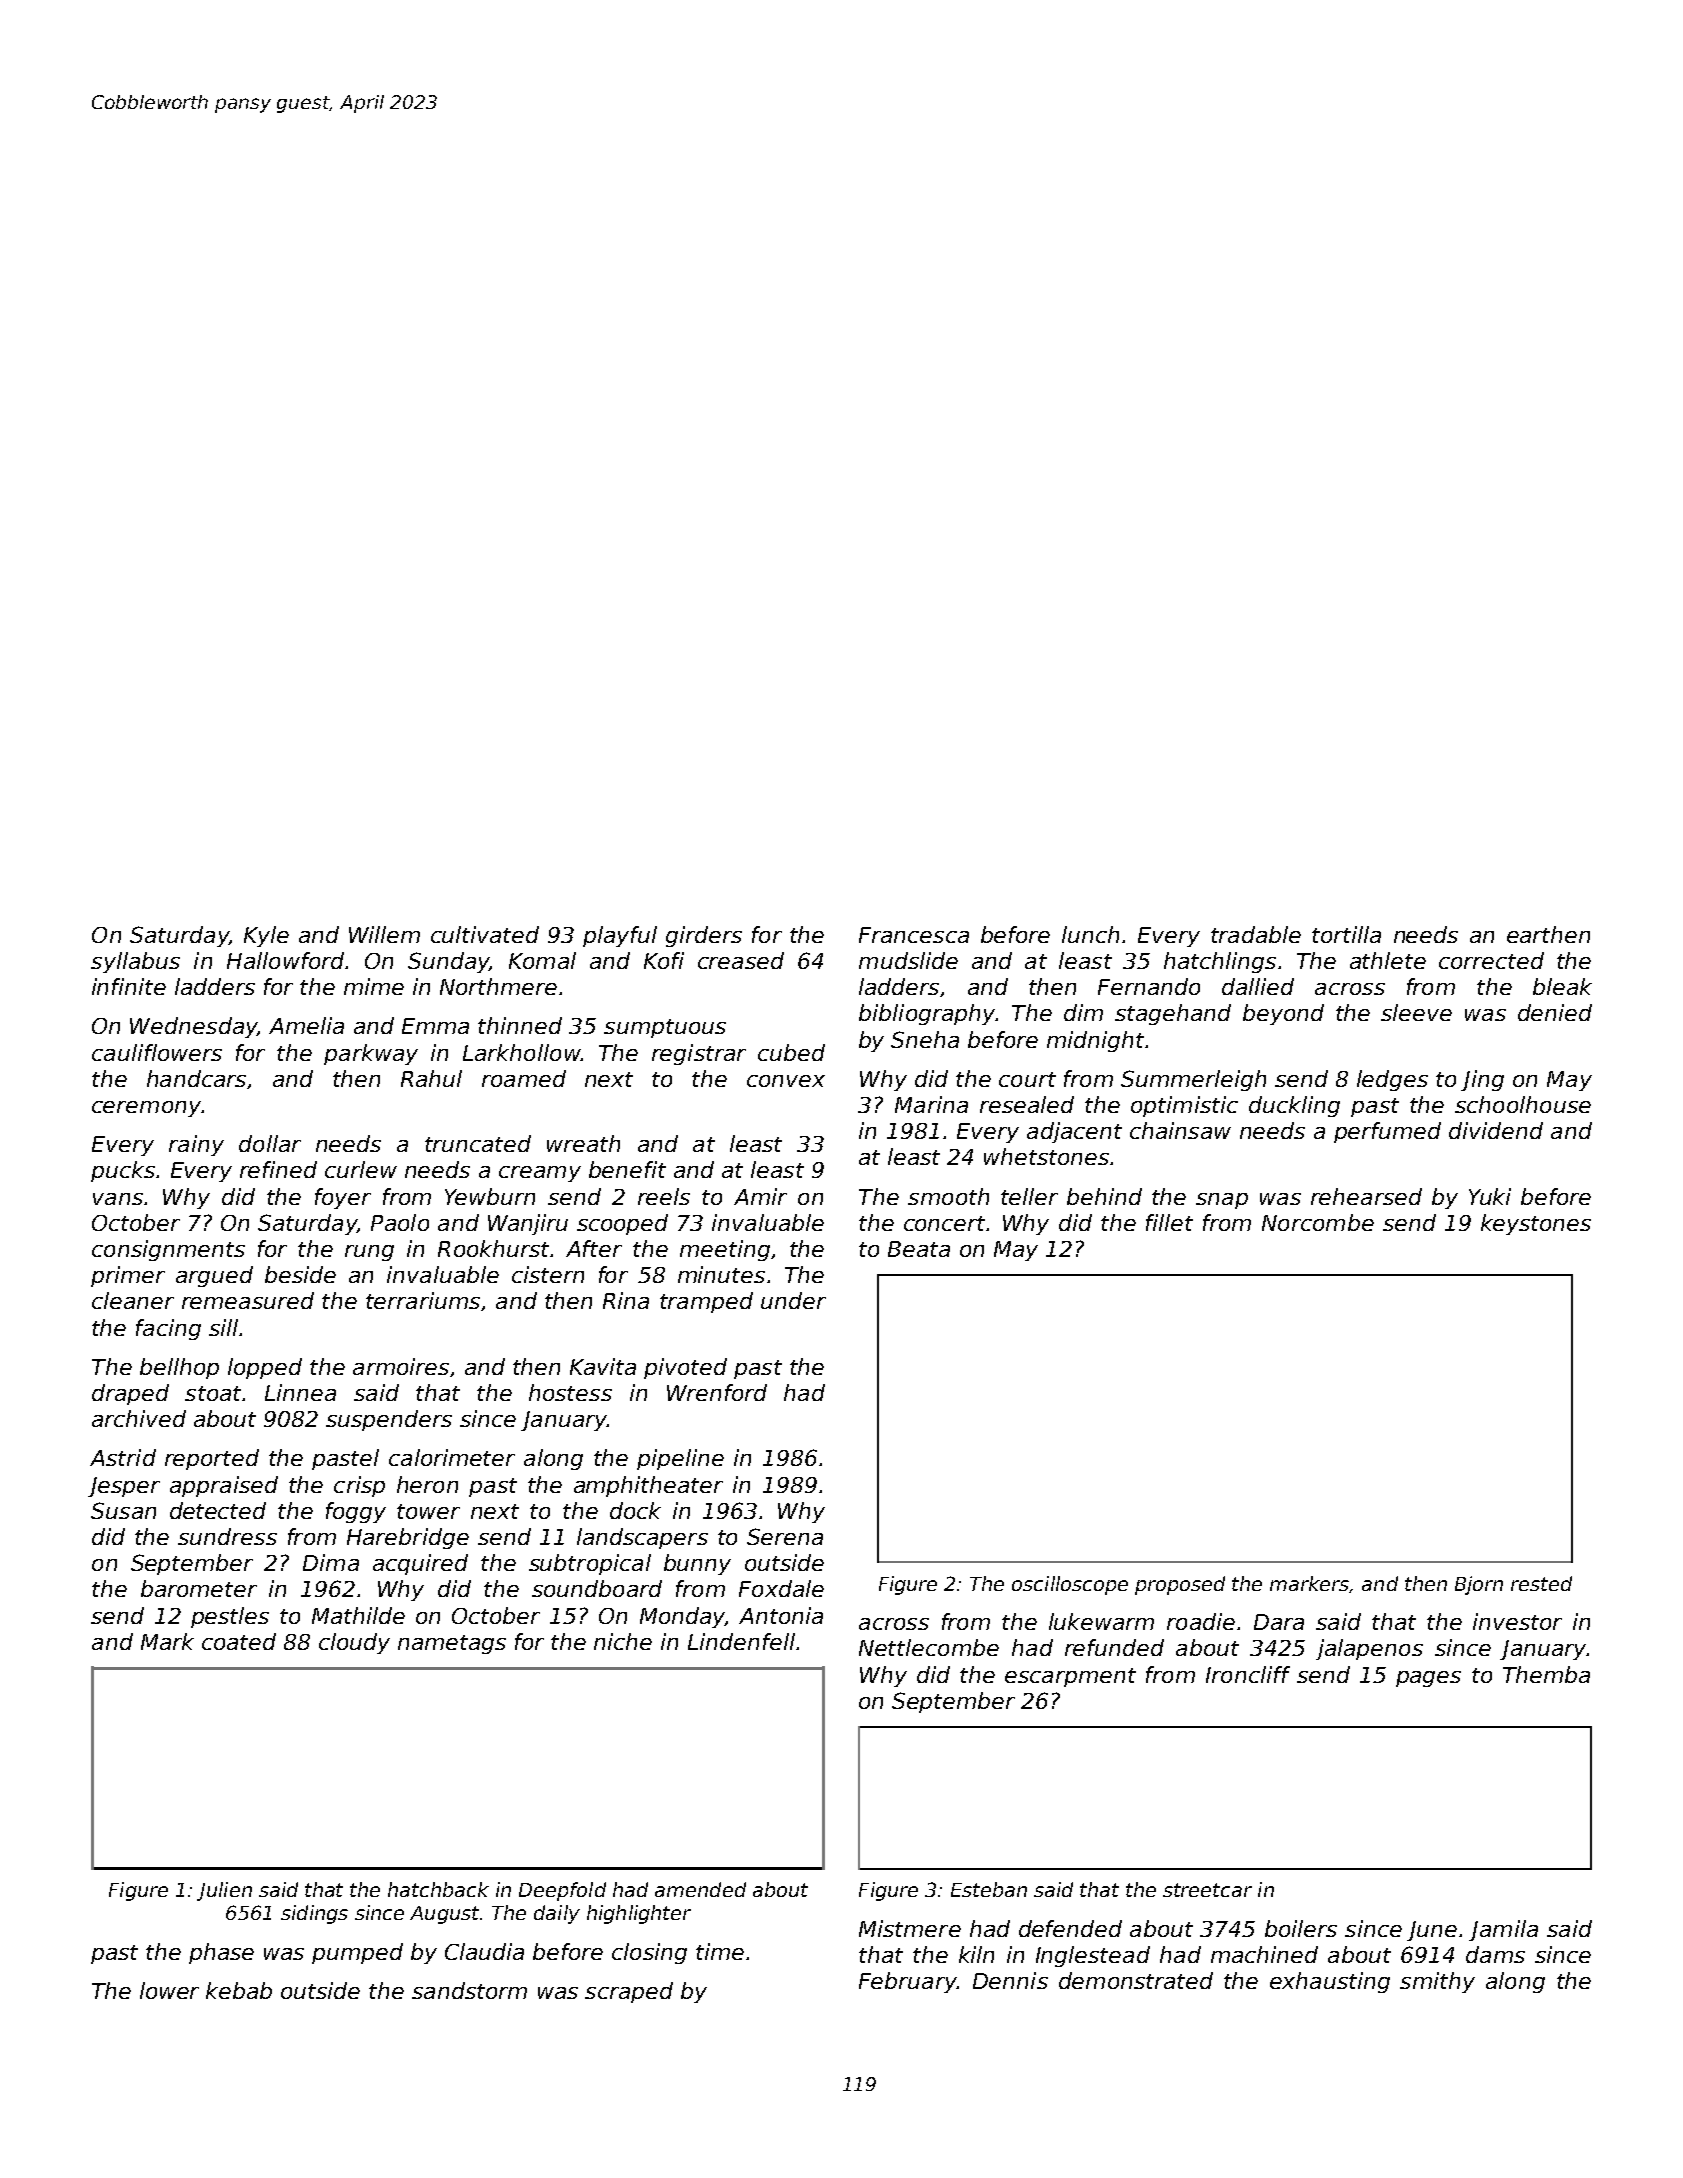 The width and height of the document is (1683, 2178). I want to click on Yuki, so click(1490, 1196).
